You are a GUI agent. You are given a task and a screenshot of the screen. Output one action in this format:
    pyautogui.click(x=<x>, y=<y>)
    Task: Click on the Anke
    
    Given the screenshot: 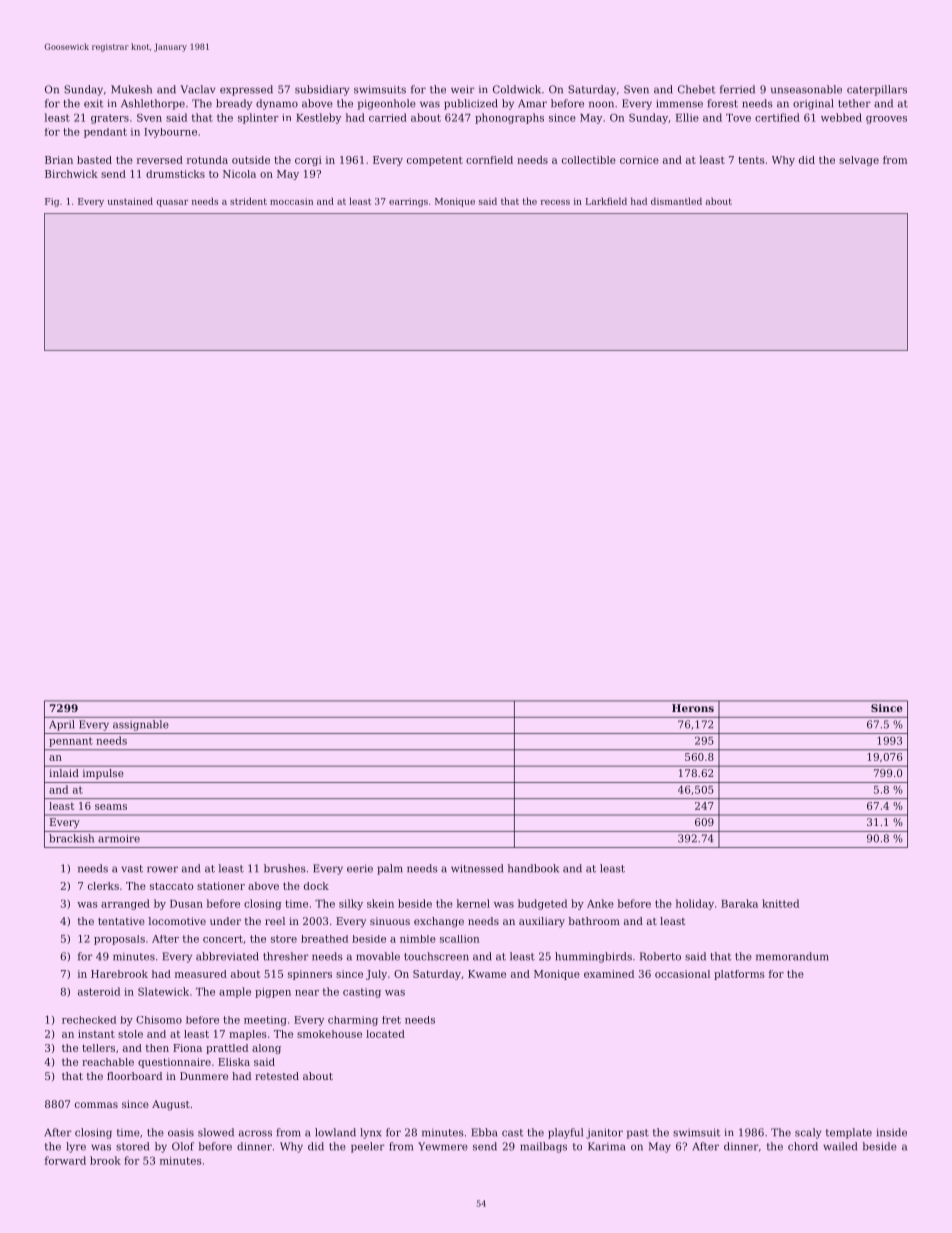 What is the action you would take?
    pyautogui.click(x=600, y=903)
